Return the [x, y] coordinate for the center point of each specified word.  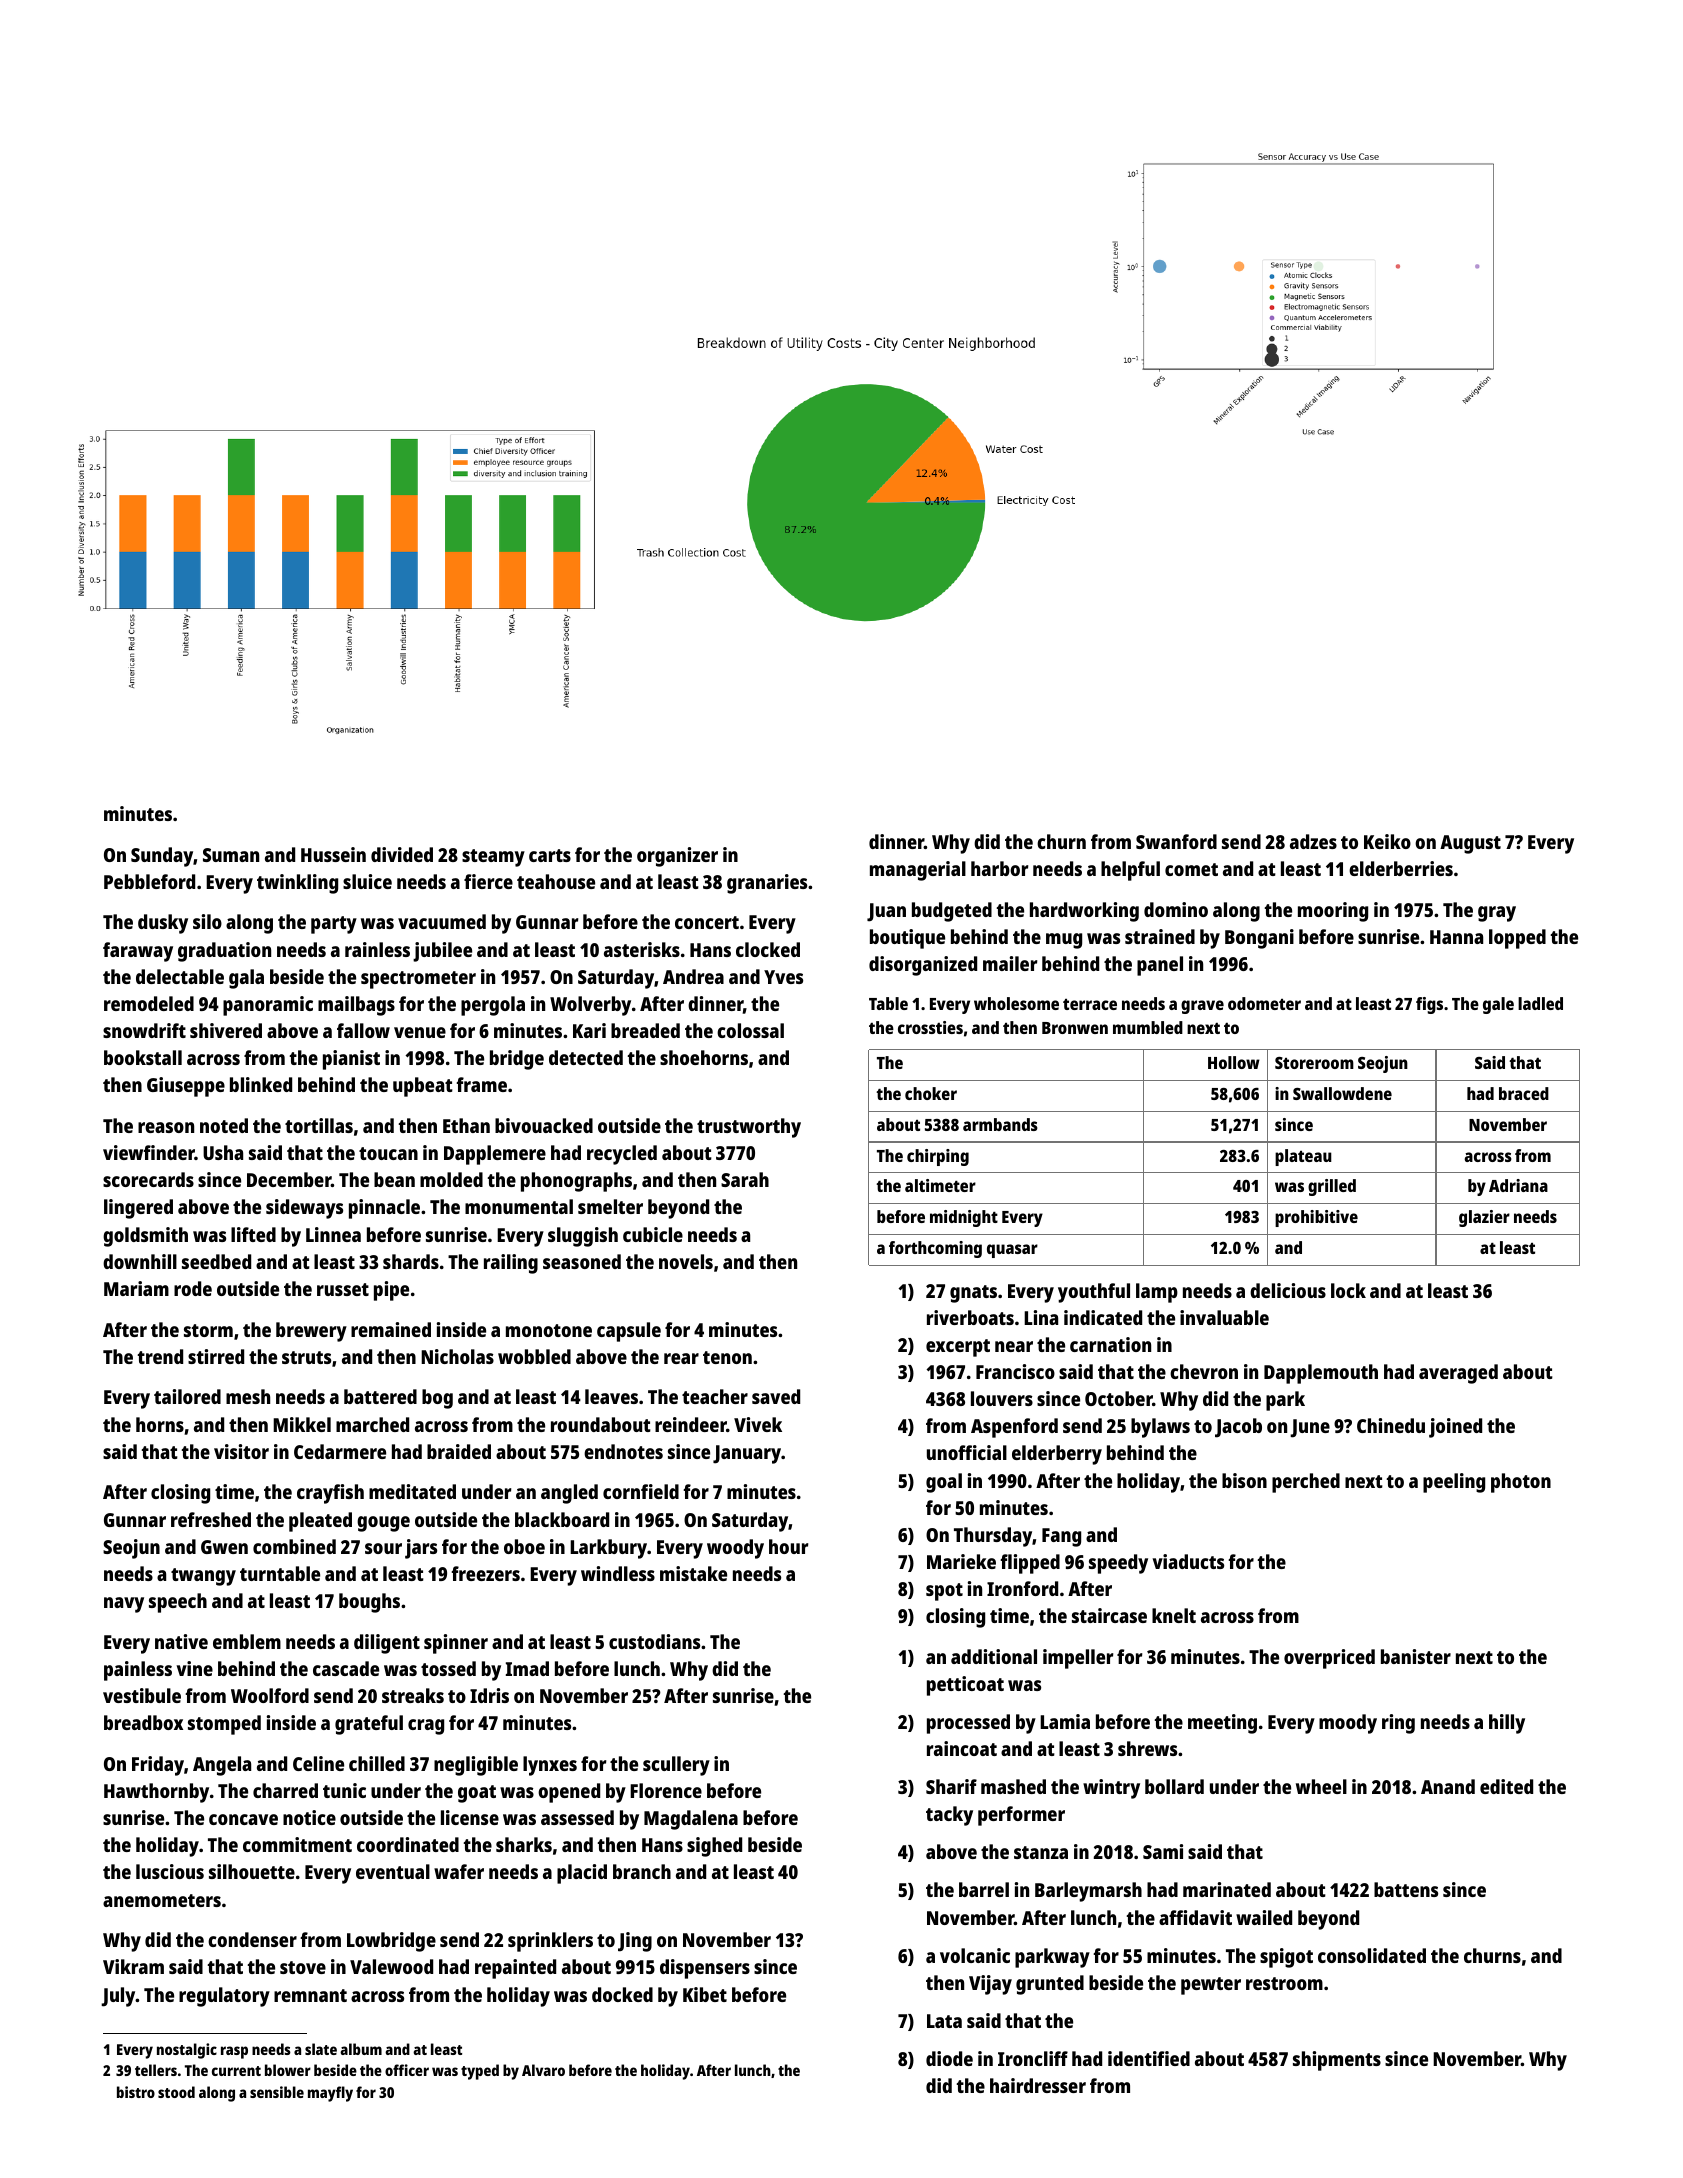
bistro [136, 2092]
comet [1191, 869]
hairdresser [1038, 2085]
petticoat [965, 1686]
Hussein [333, 854]
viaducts [1188, 1561]
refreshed [211, 1519]
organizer [677, 857]
